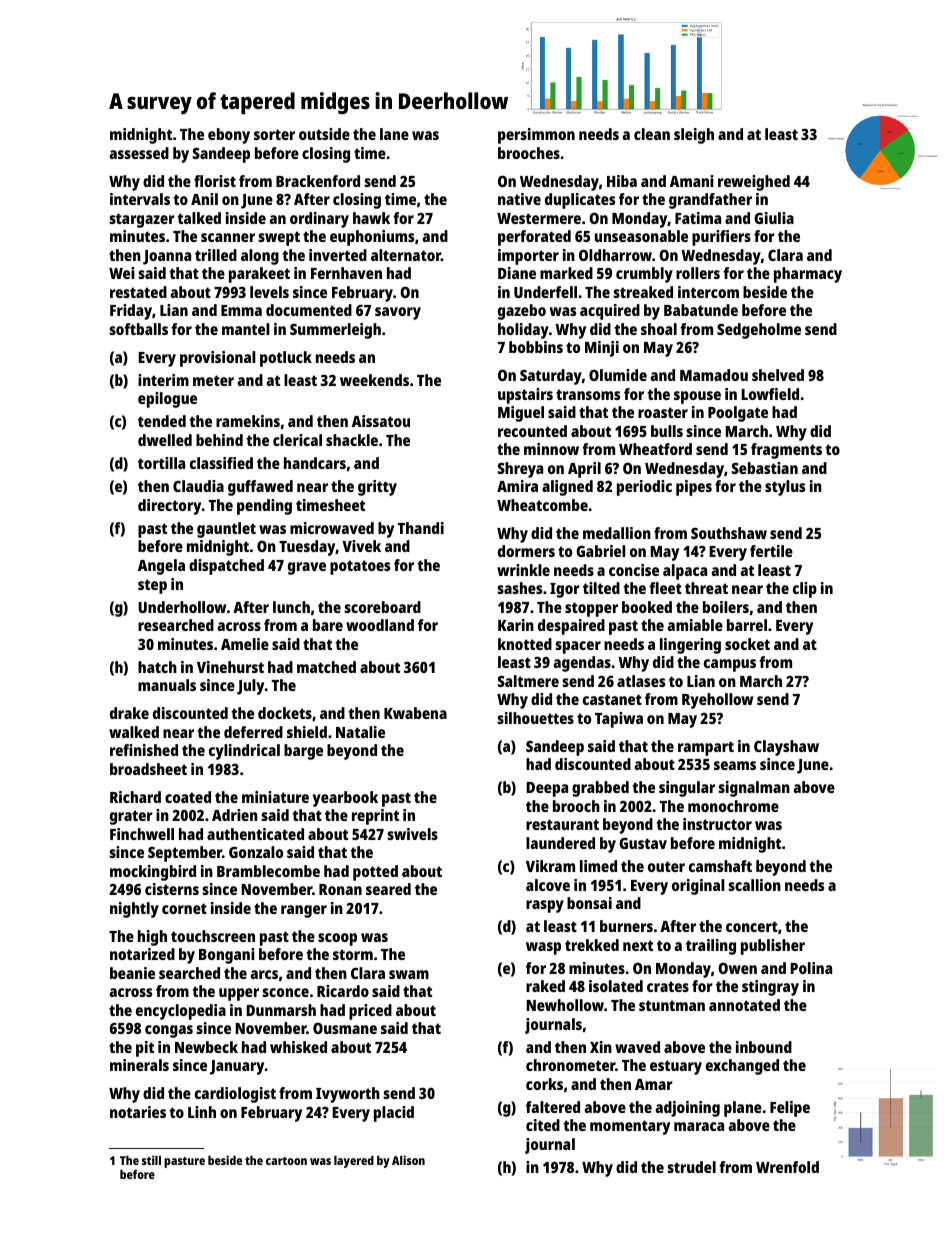 This page has width=952, height=1233. Describe the element at coordinates (138, 1112) in the page. I see `notaries` at that location.
